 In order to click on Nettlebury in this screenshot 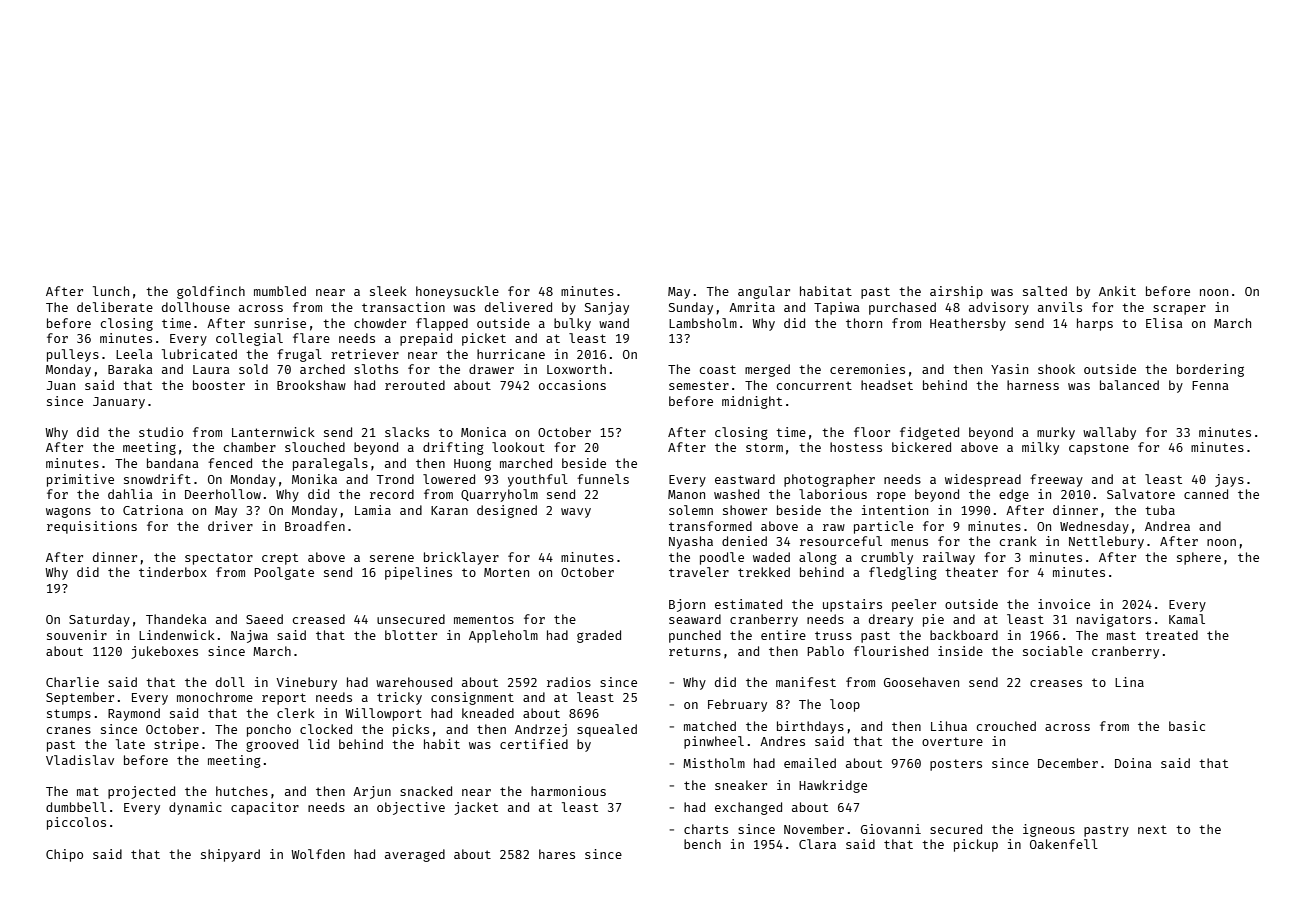, I will do `click(1106, 542)`.
